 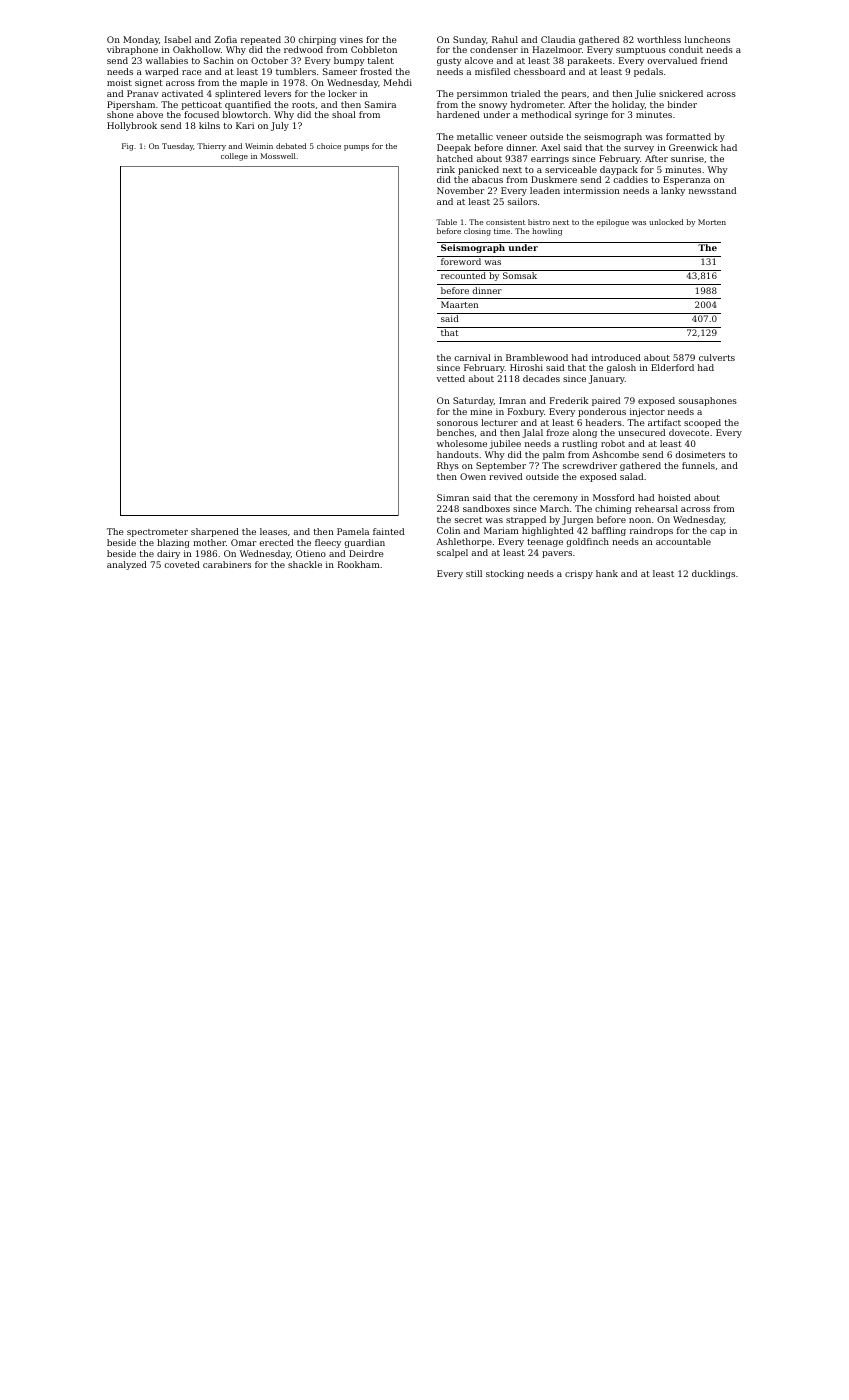 I want to click on injector, so click(x=647, y=412).
